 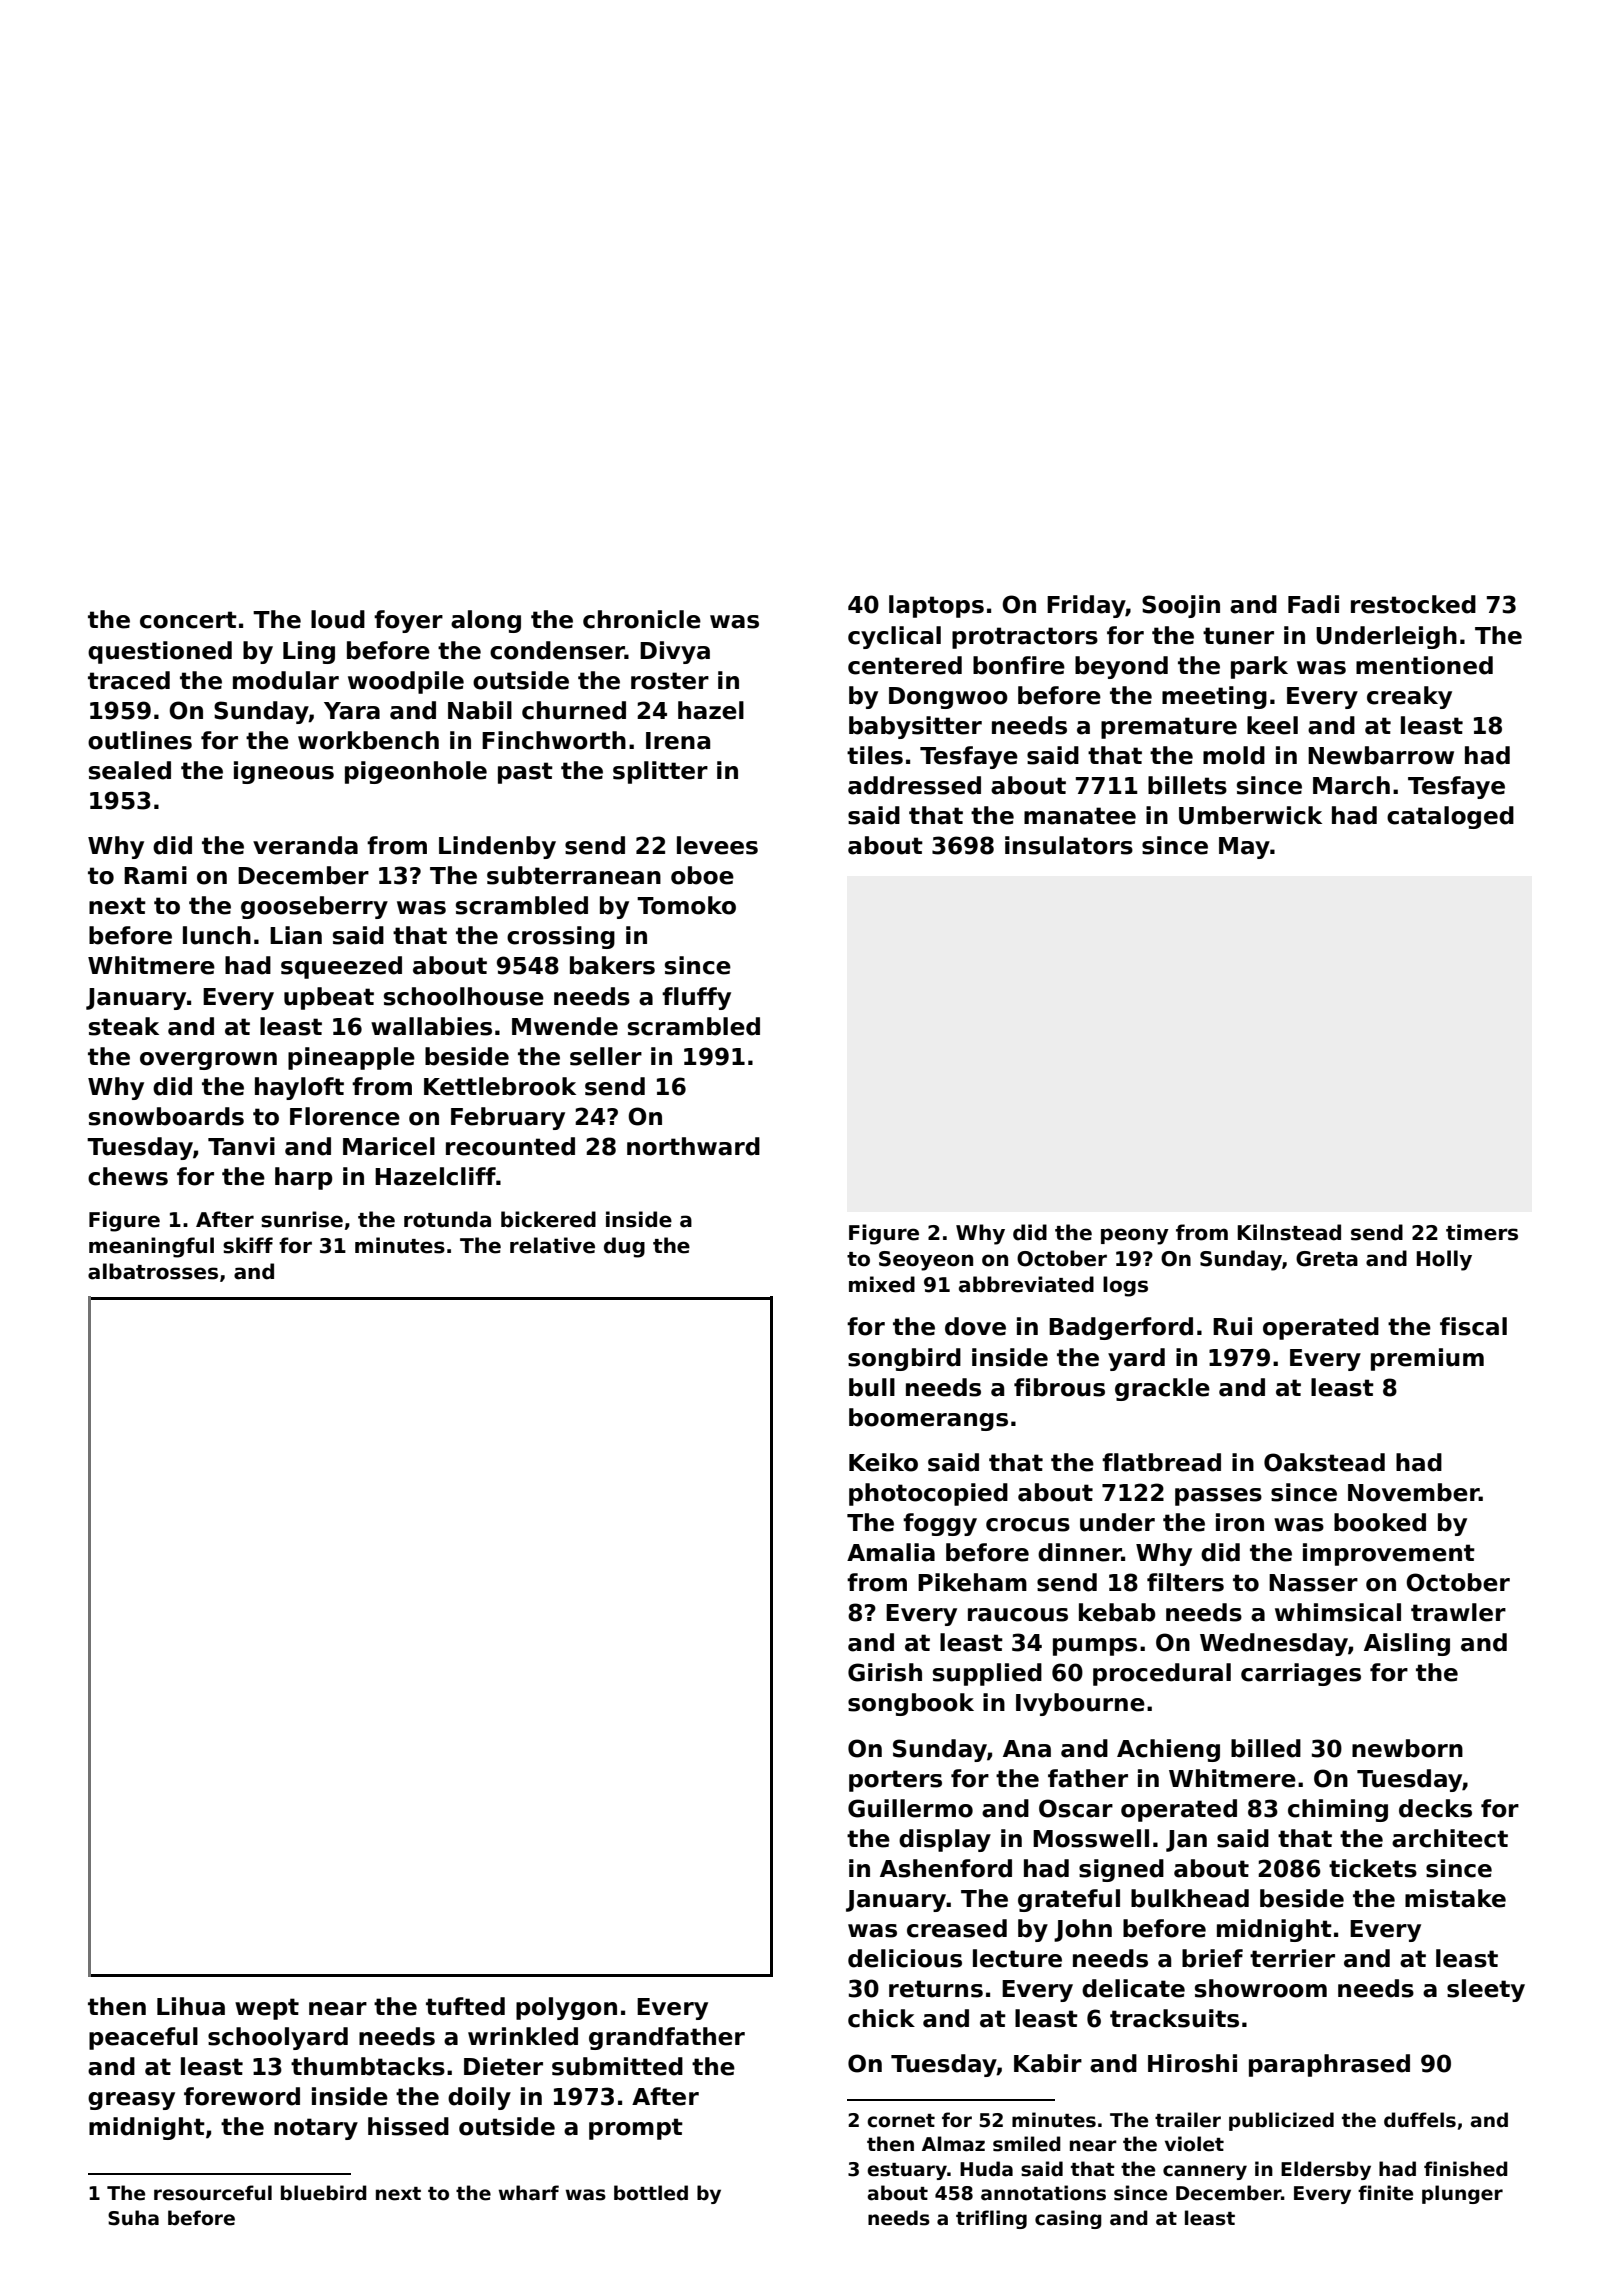 I want to click on albatrosses, so click(x=153, y=1271).
